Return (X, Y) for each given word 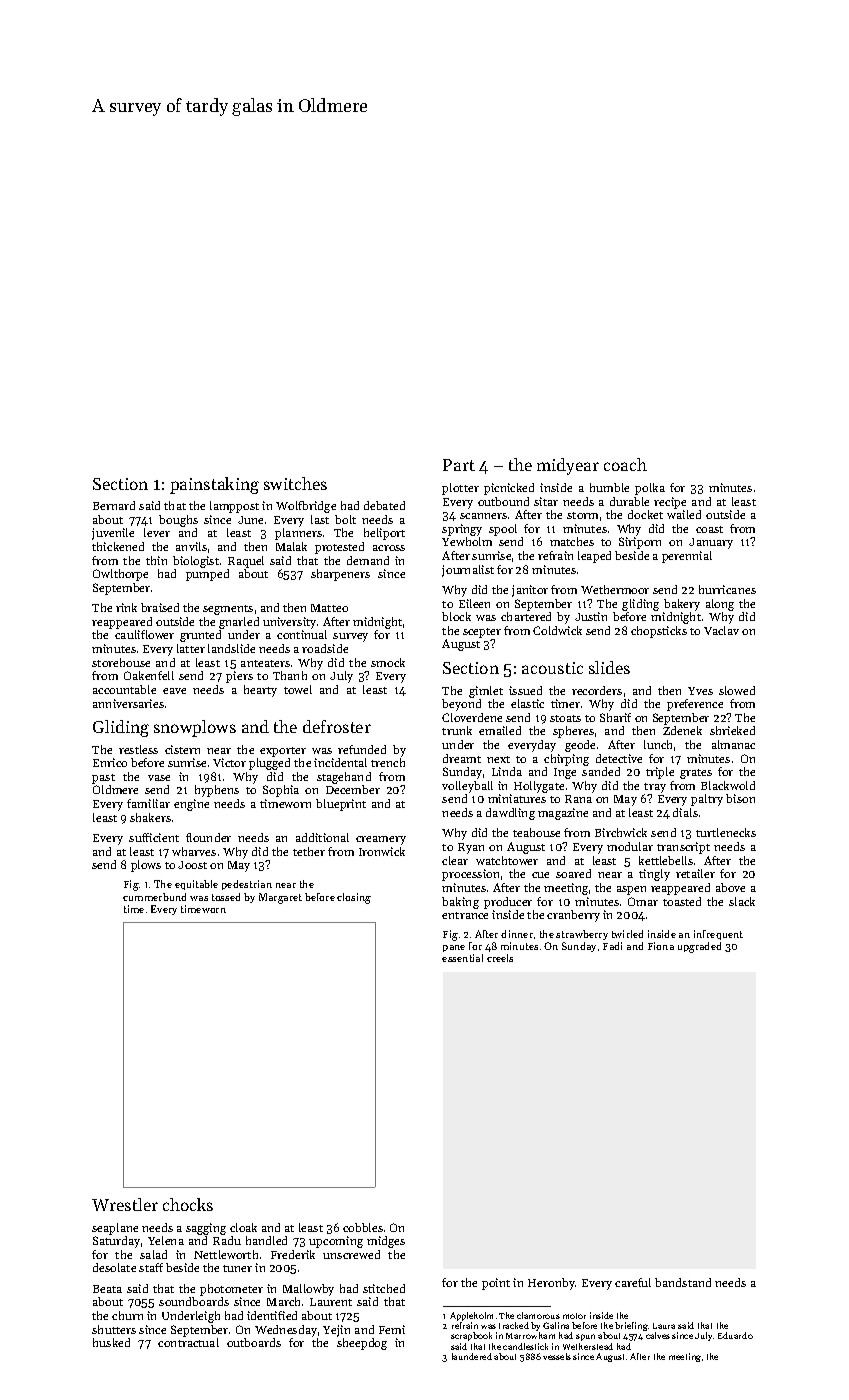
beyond (461, 705)
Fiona (661, 946)
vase (159, 778)
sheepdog (362, 1344)
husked (111, 1342)
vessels (557, 1356)
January (711, 543)
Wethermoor (615, 589)
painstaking (214, 485)
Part (459, 465)
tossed (226, 897)
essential (462, 958)
